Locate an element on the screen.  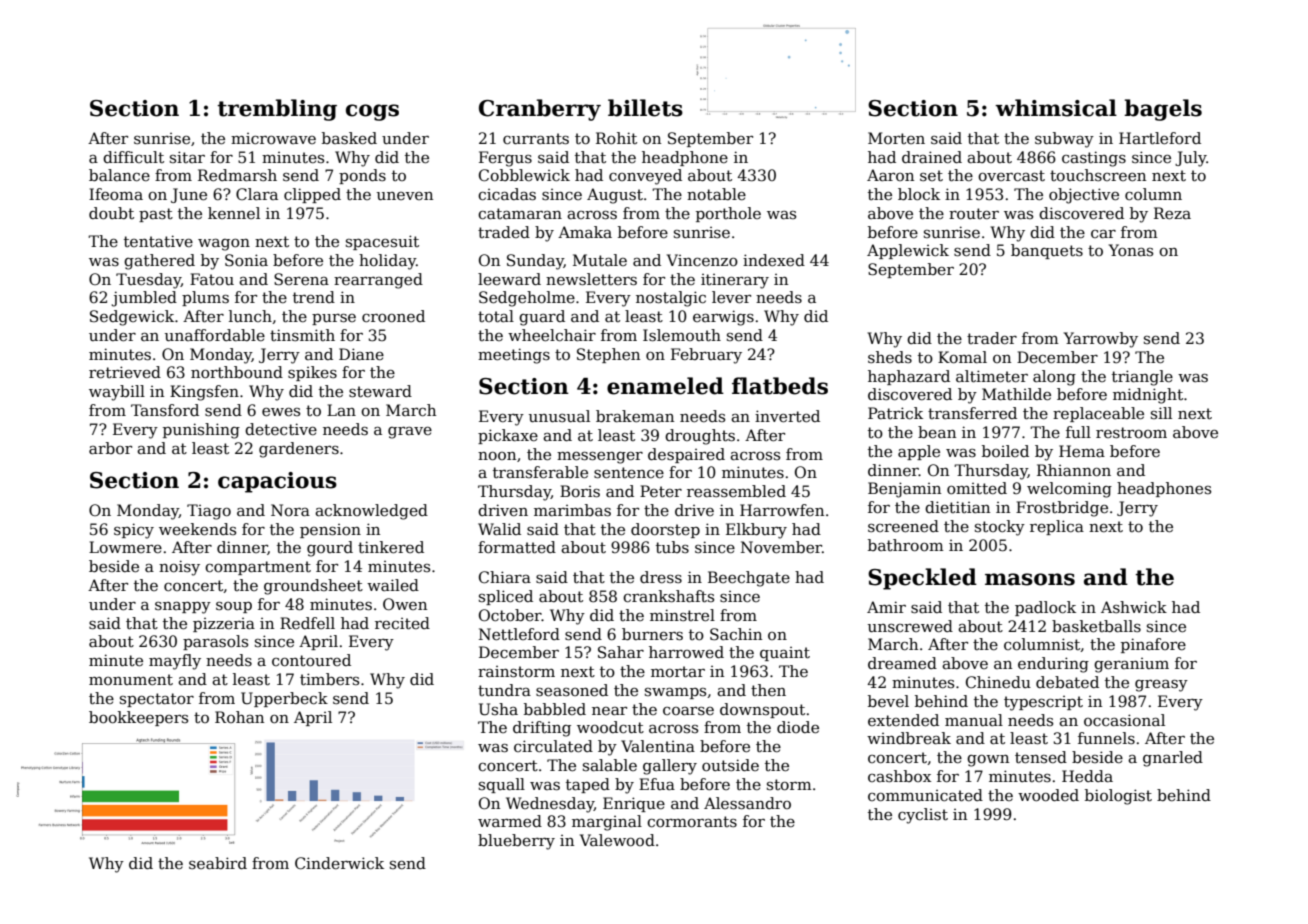
enduring is located at coordinates (1053, 665).
